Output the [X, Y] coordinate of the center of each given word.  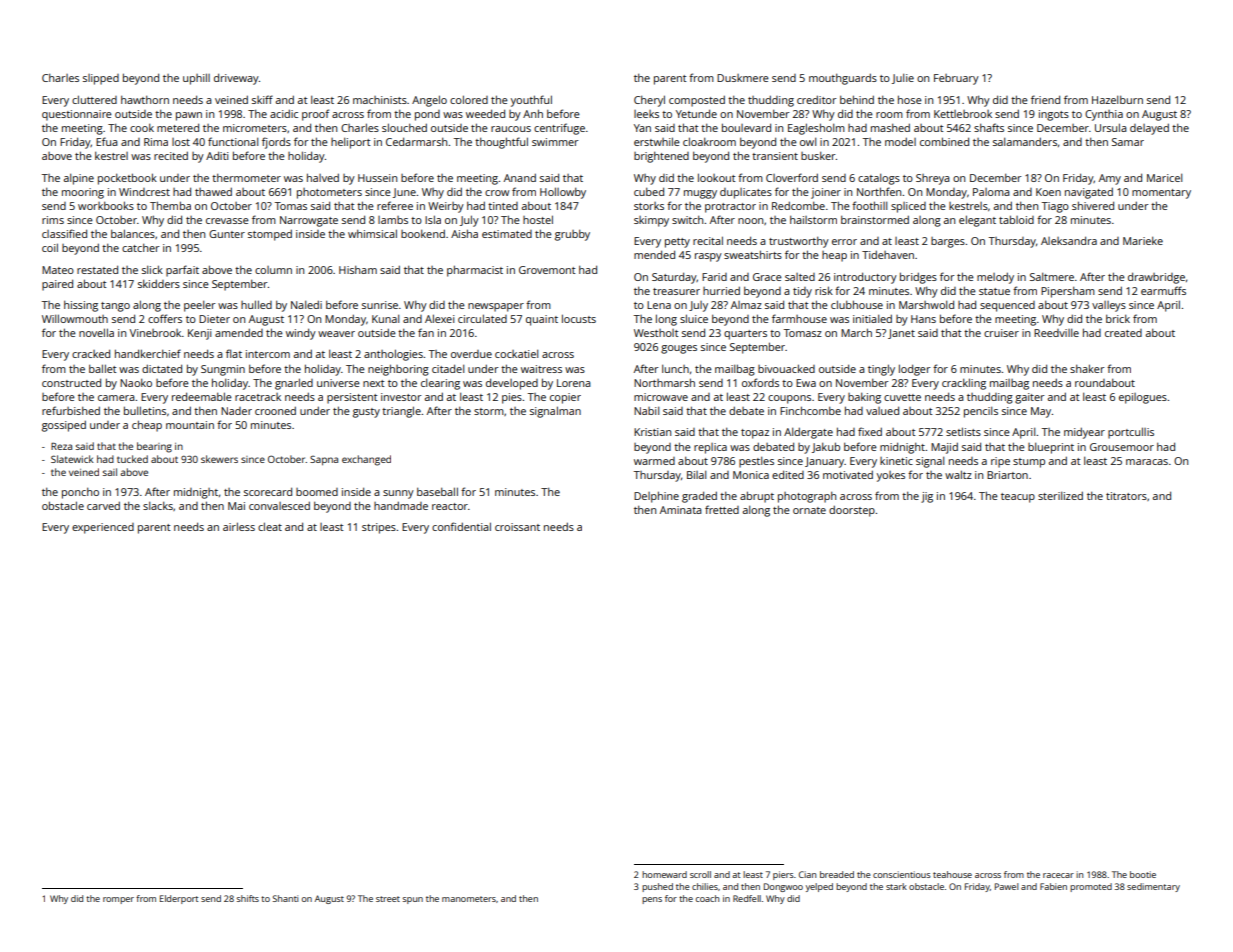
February [956, 79]
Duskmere [743, 78]
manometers [469, 899]
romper [118, 900]
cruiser [1001, 333]
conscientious [902, 874]
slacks [158, 506]
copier [565, 398]
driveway [236, 79]
